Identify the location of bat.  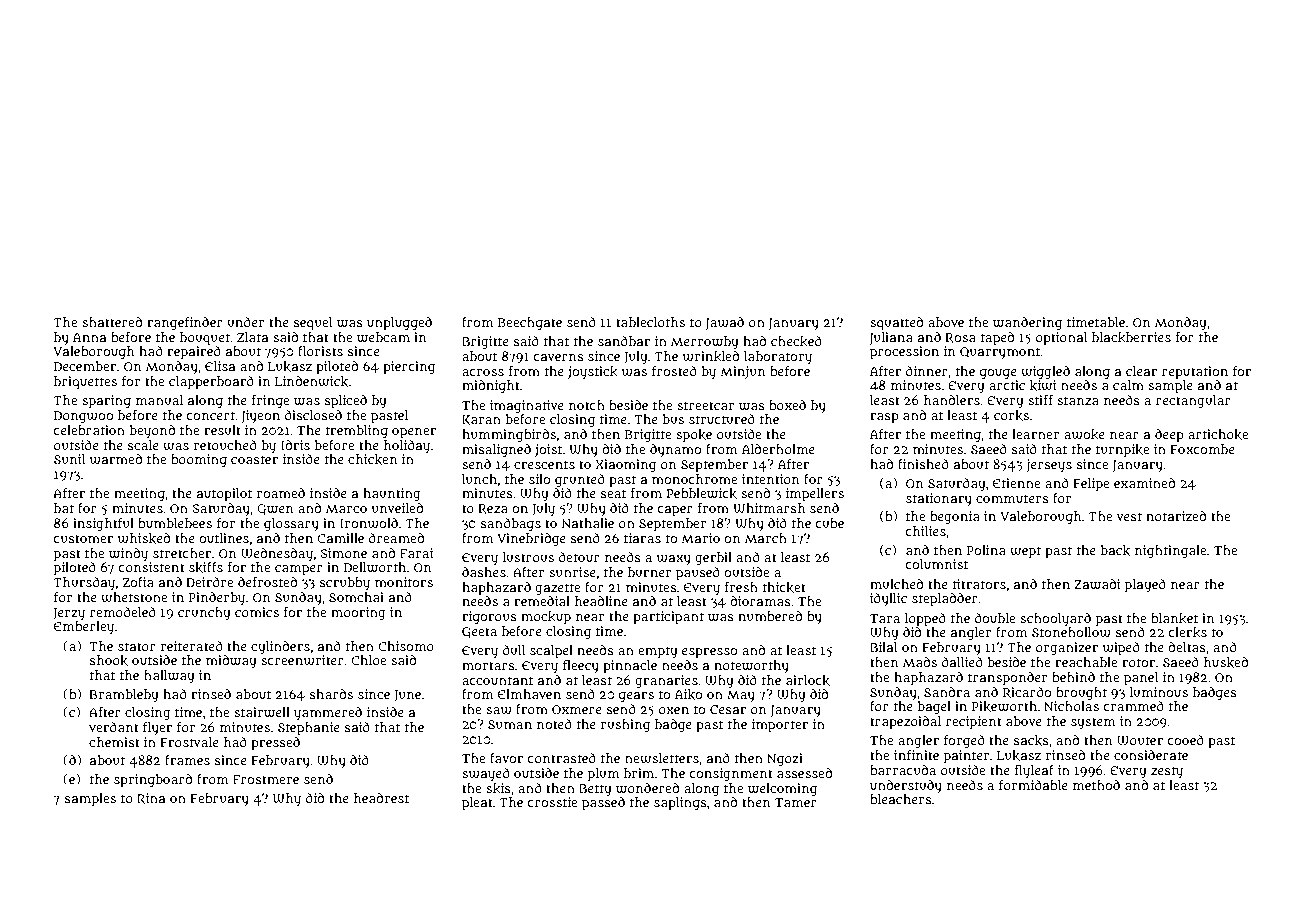
(64, 508).
